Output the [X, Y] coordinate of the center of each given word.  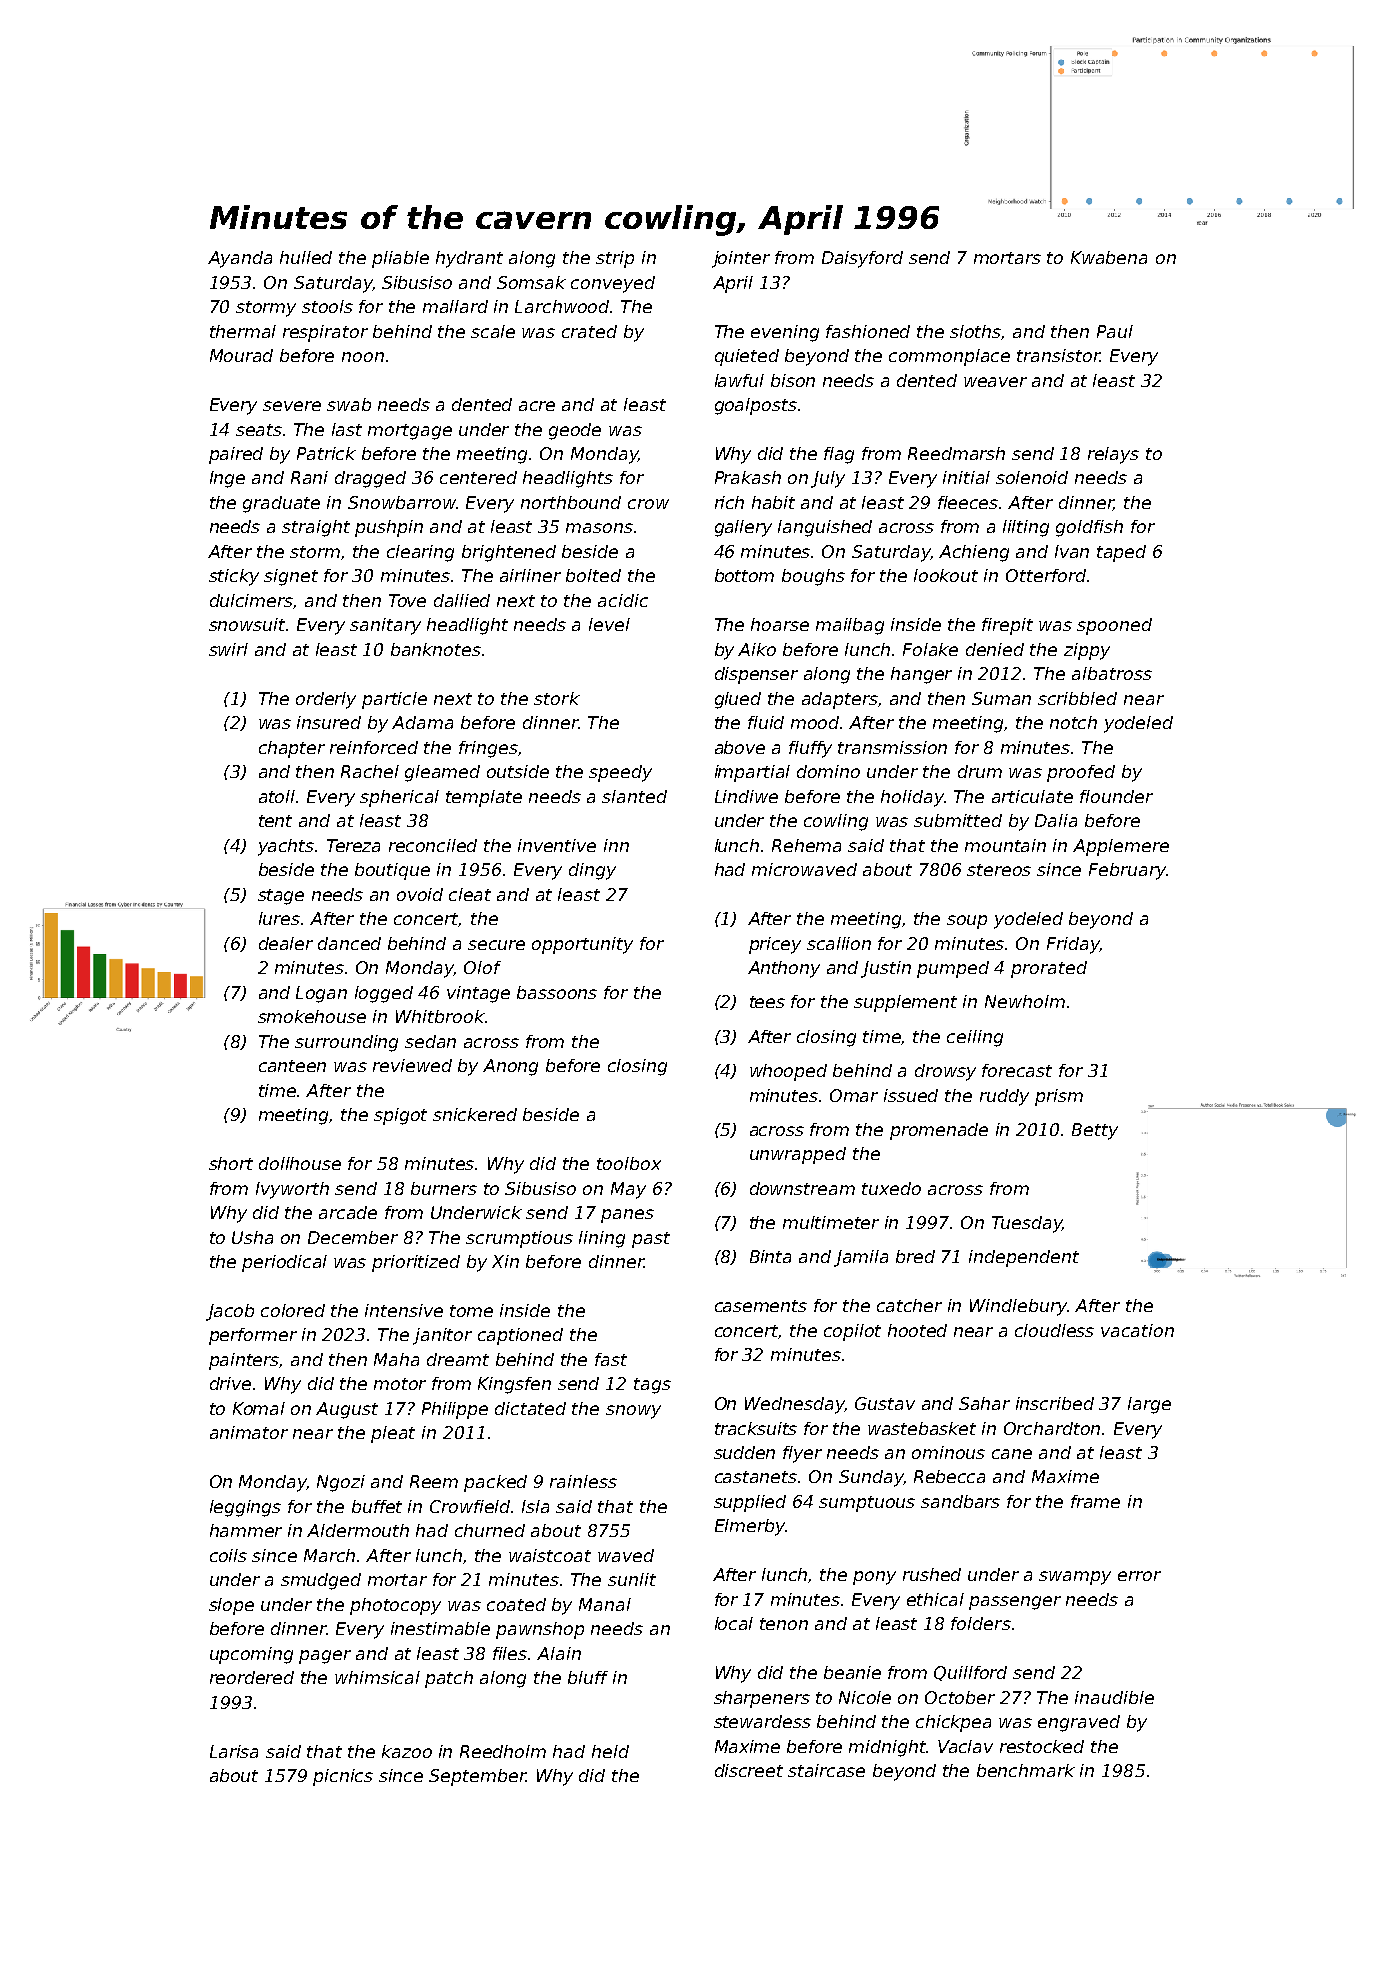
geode [575, 431]
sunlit [632, 1579]
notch [1073, 722]
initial [966, 477]
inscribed [1055, 1403]
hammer [246, 1530]
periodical [284, 1263]
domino [828, 771]
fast [611, 1359]
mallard [455, 306]
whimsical [377, 1677]
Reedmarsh [956, 453]
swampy [1075, 1578]
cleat [470, 894]
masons [599, 528]
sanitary [385, 626]
